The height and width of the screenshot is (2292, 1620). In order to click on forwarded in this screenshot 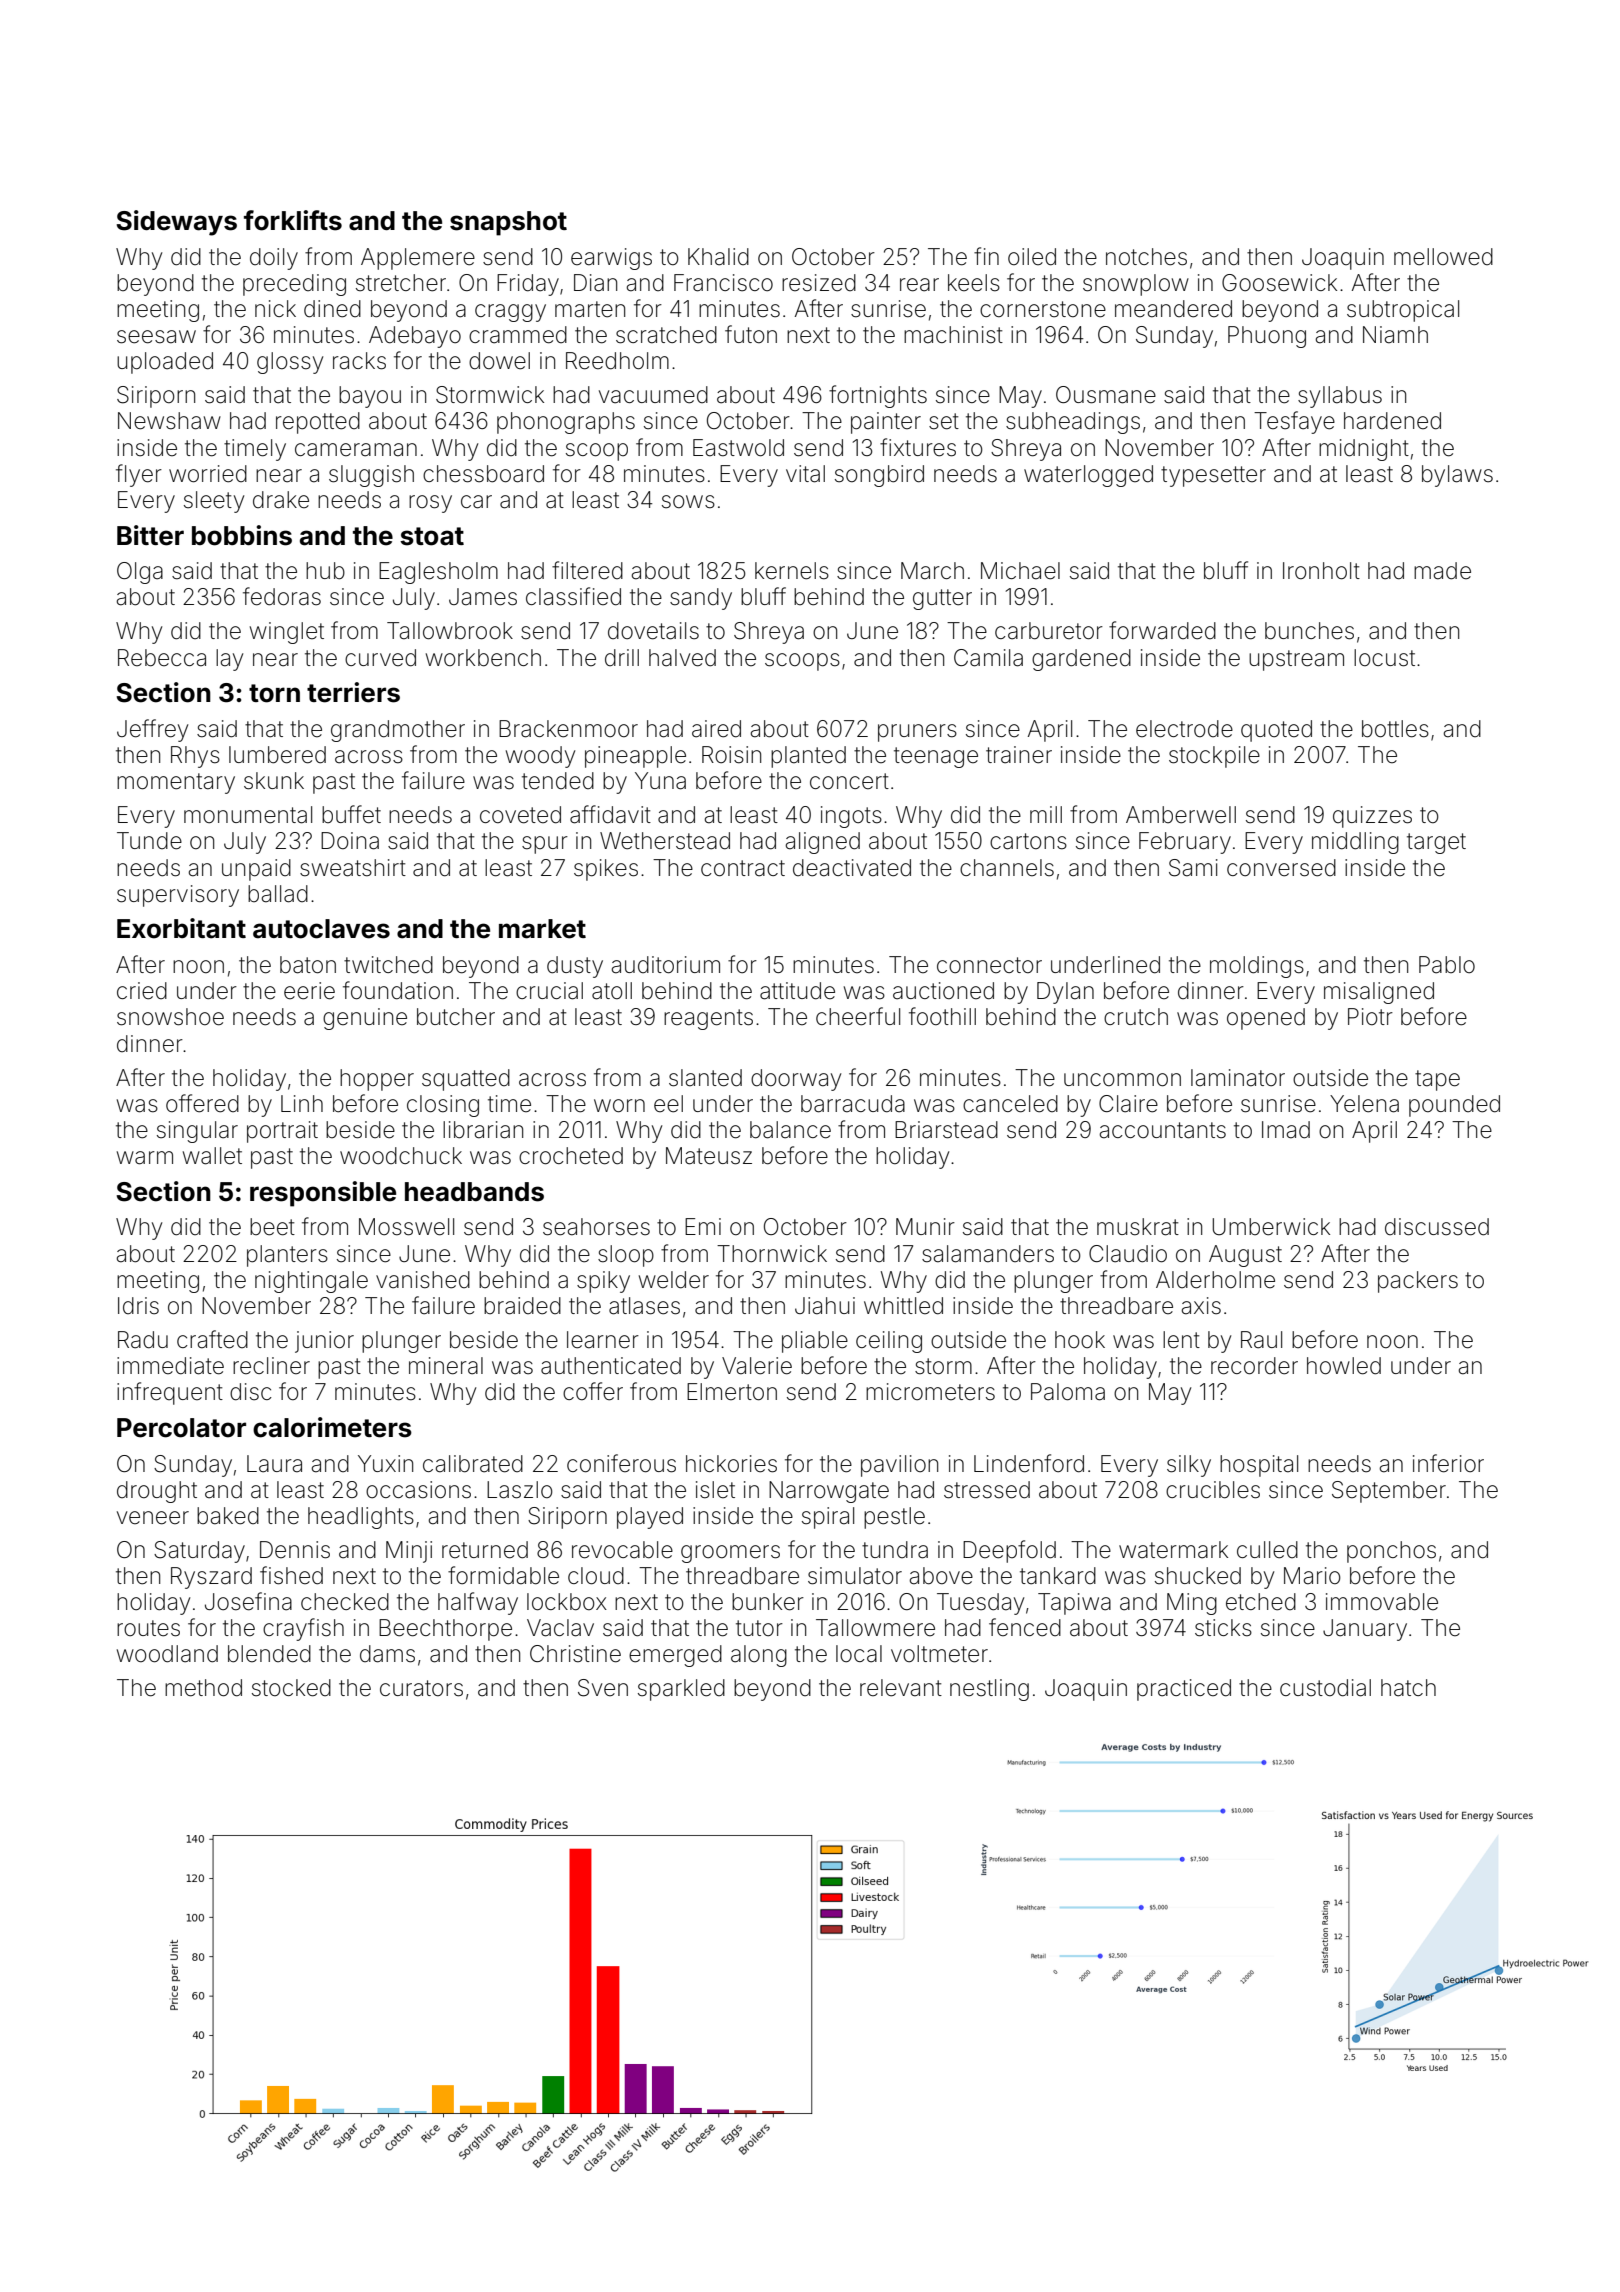, I will do `click(1162, 630)`.
